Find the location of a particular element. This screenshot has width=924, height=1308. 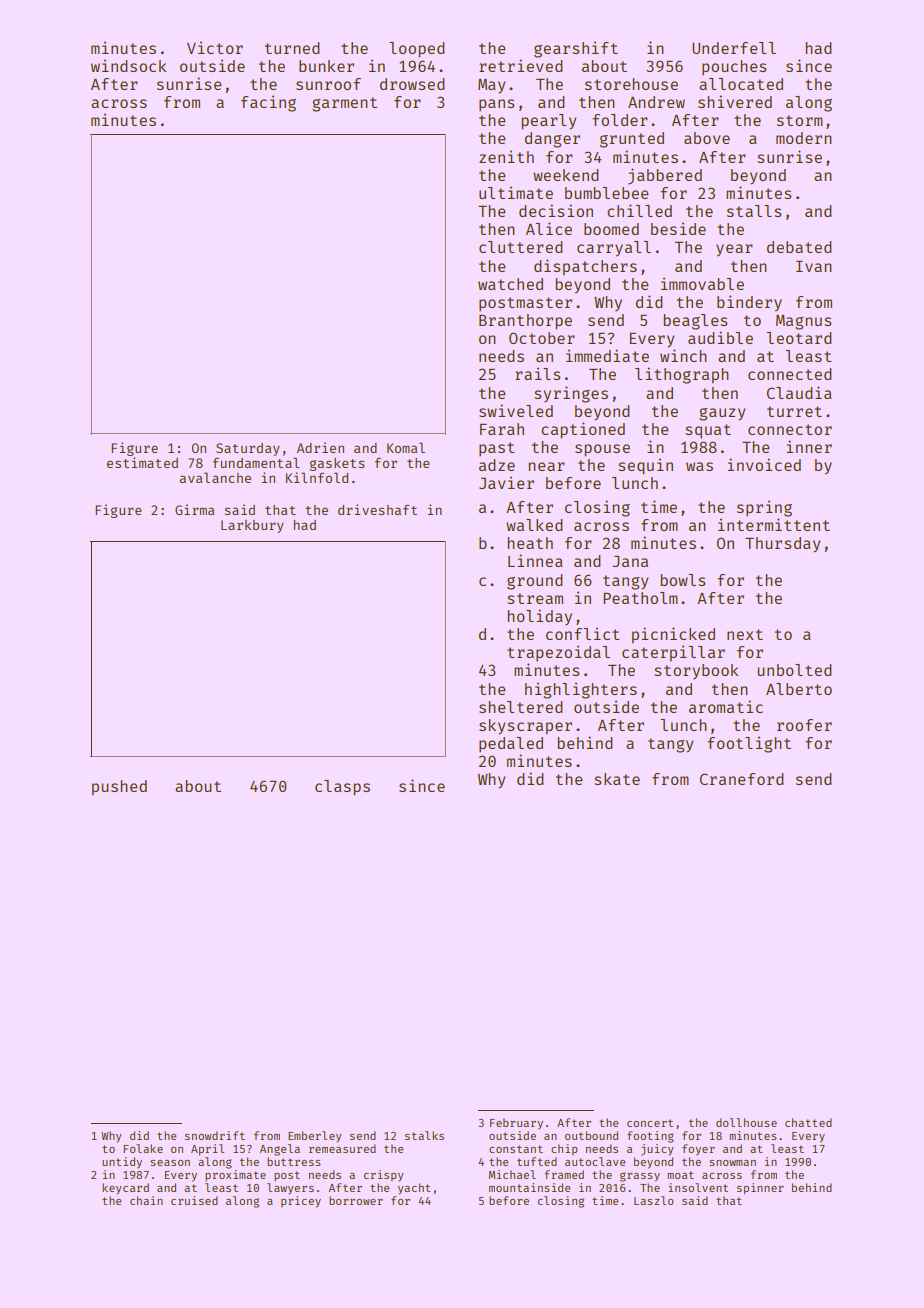

facing is located at coordinates (268, 103).
